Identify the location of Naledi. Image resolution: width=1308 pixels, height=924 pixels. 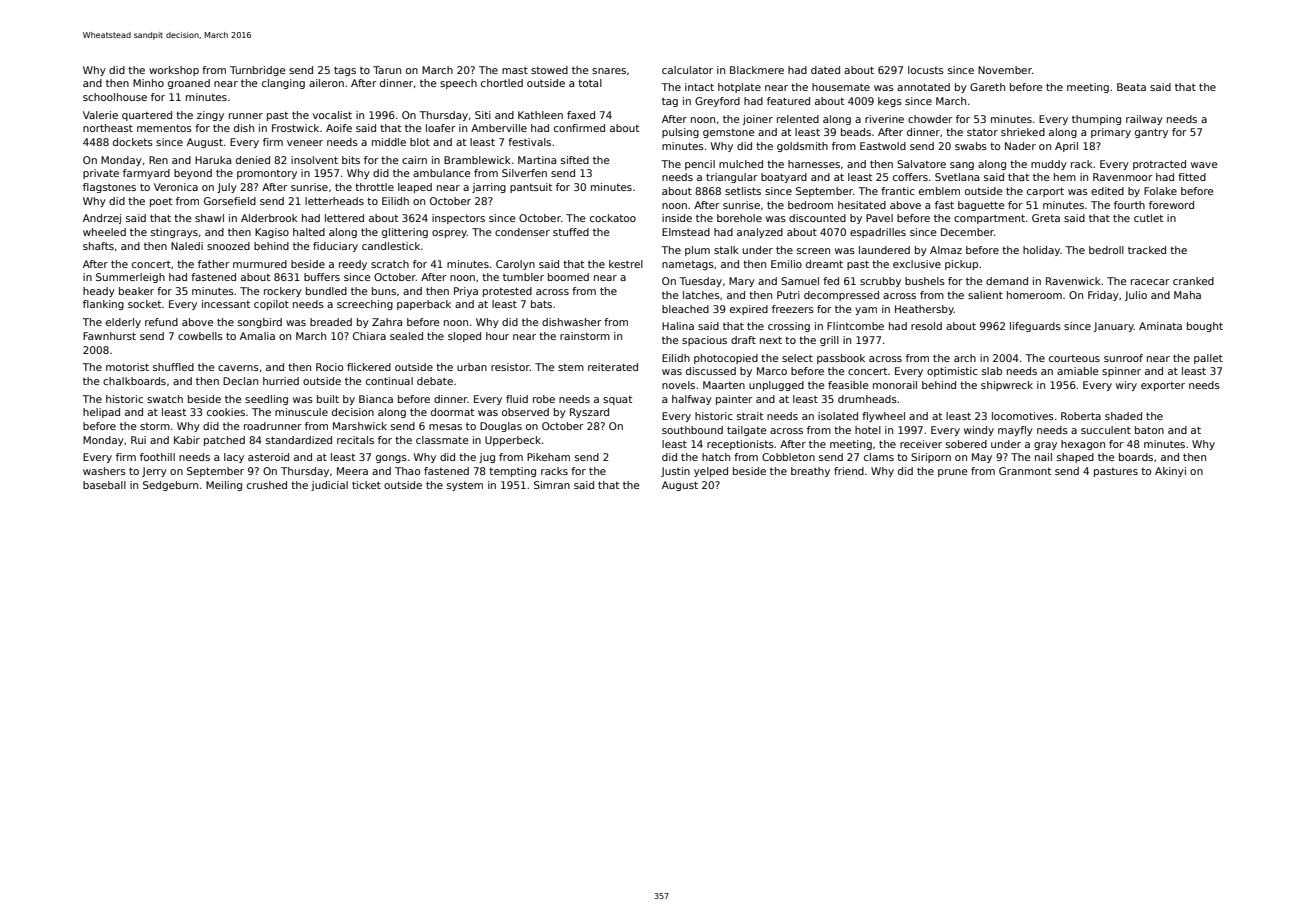
(187, 246).
